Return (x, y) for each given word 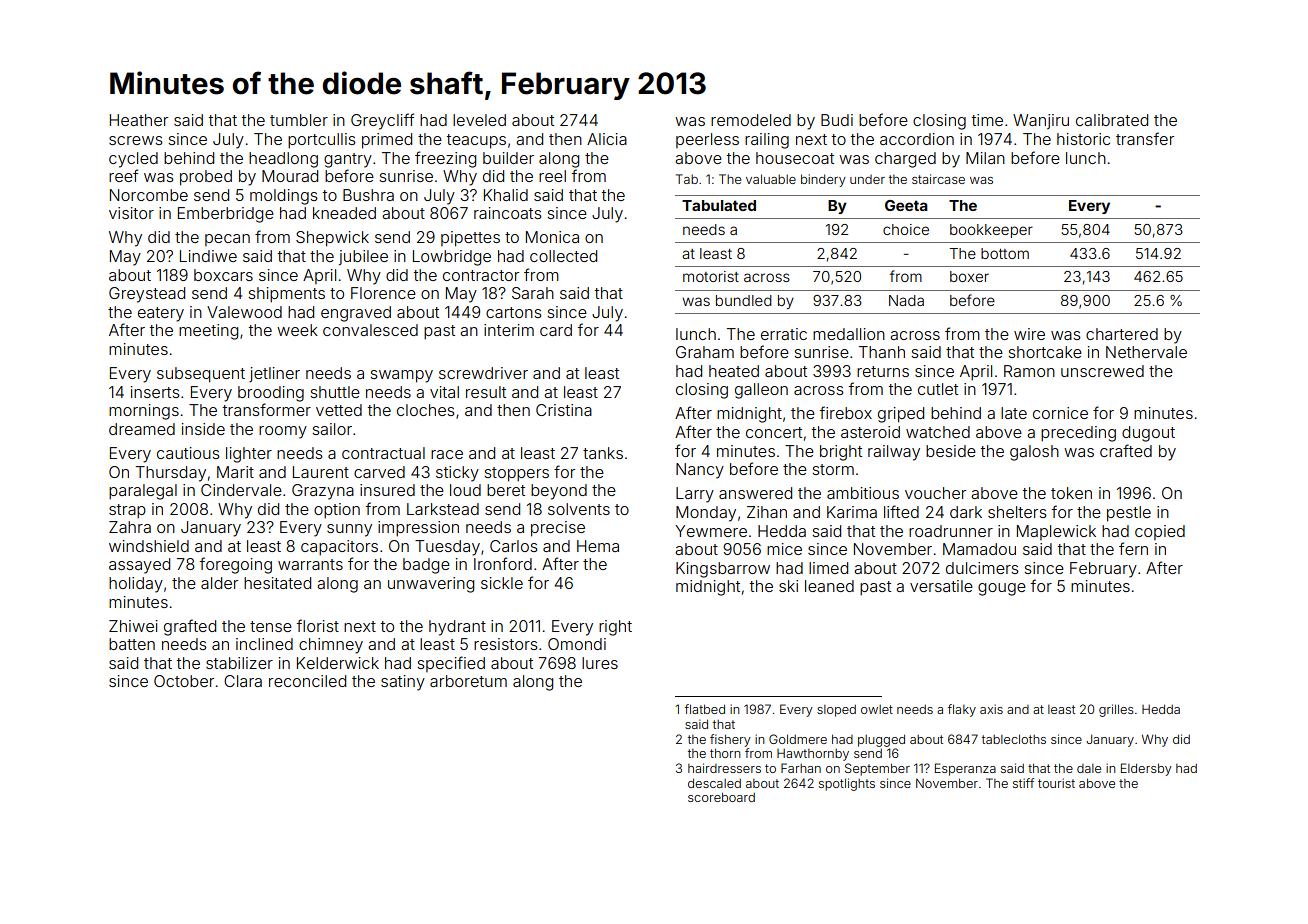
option (337, 511)
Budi (837, 120)
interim (509, 330)
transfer (1145, 138)
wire (1029, 334)
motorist (711, 276)
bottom (1005, 253)
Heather (139, 120)
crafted (1126, 450)
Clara (243, 681)
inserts (155, 392)
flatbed (705, 709)
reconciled (307, 681)
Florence (383, 293)
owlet (877, 709)
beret (506, 490)
